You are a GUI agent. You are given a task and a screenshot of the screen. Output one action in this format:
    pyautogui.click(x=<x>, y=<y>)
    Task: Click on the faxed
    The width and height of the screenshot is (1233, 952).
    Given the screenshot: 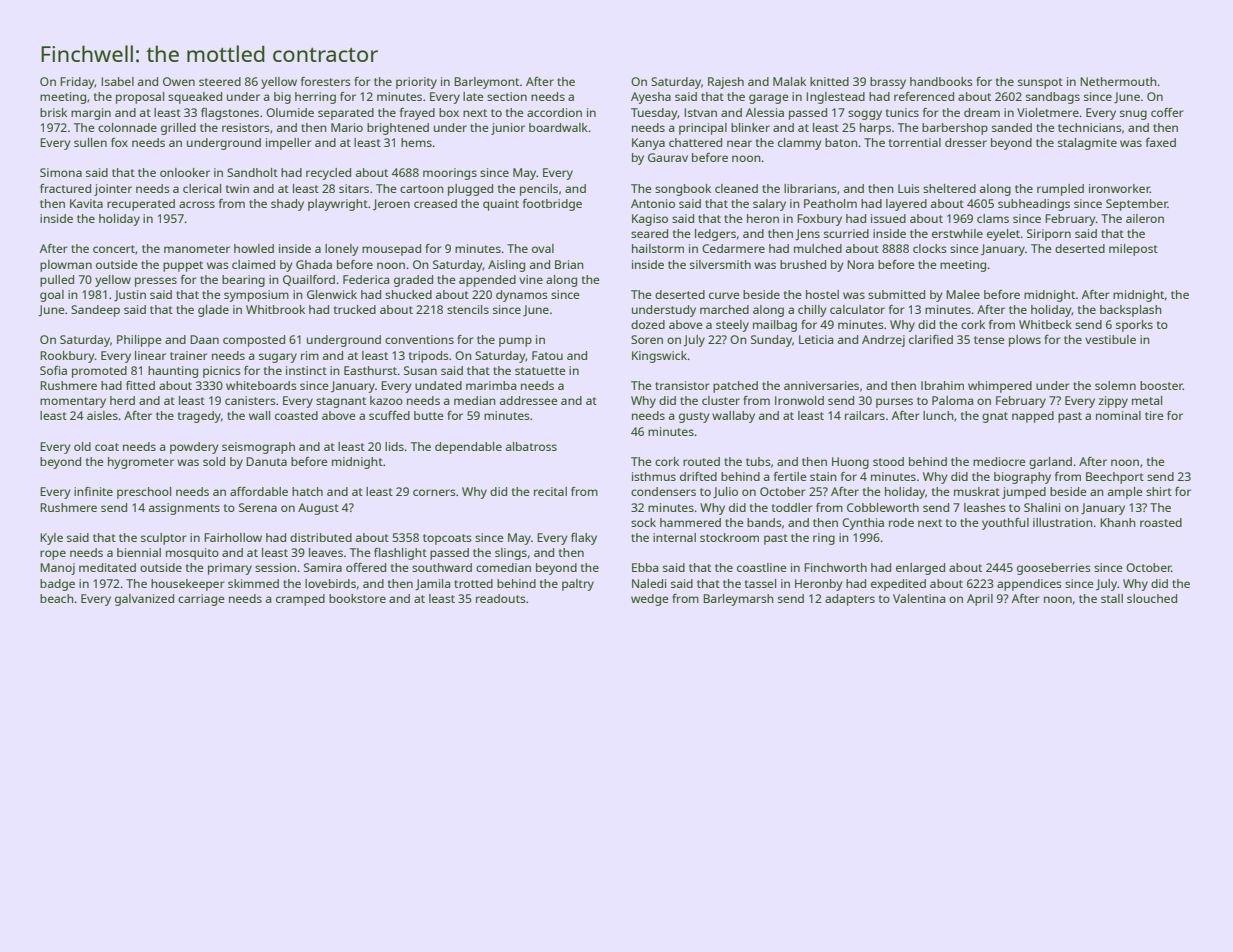 What is the action you would take?
    pyautogui.click(x=1161, y=142)
